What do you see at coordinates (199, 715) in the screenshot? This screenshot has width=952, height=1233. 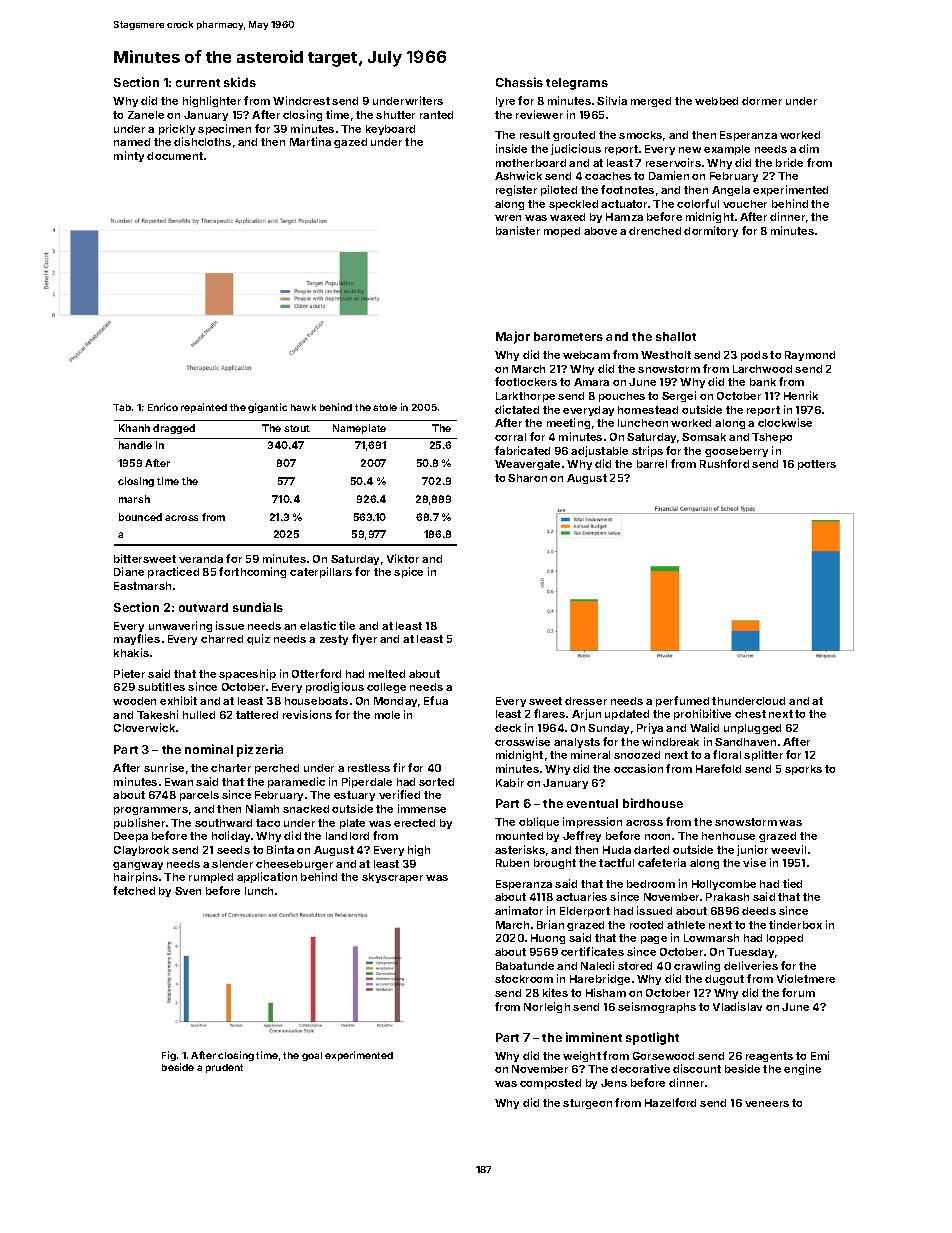 I see `hulled` at bounding box center [199, 715].
